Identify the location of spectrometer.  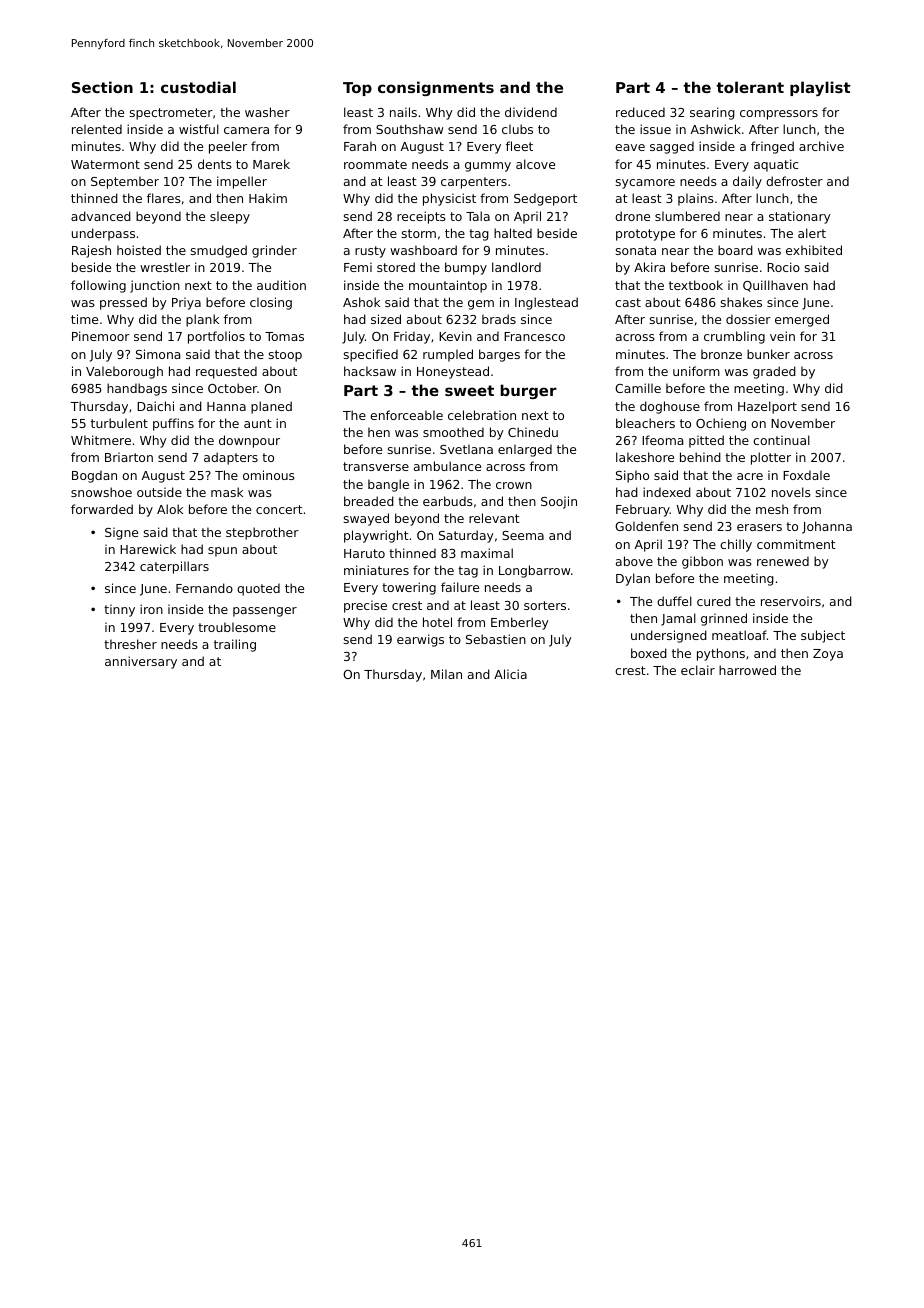
(171, 114).
